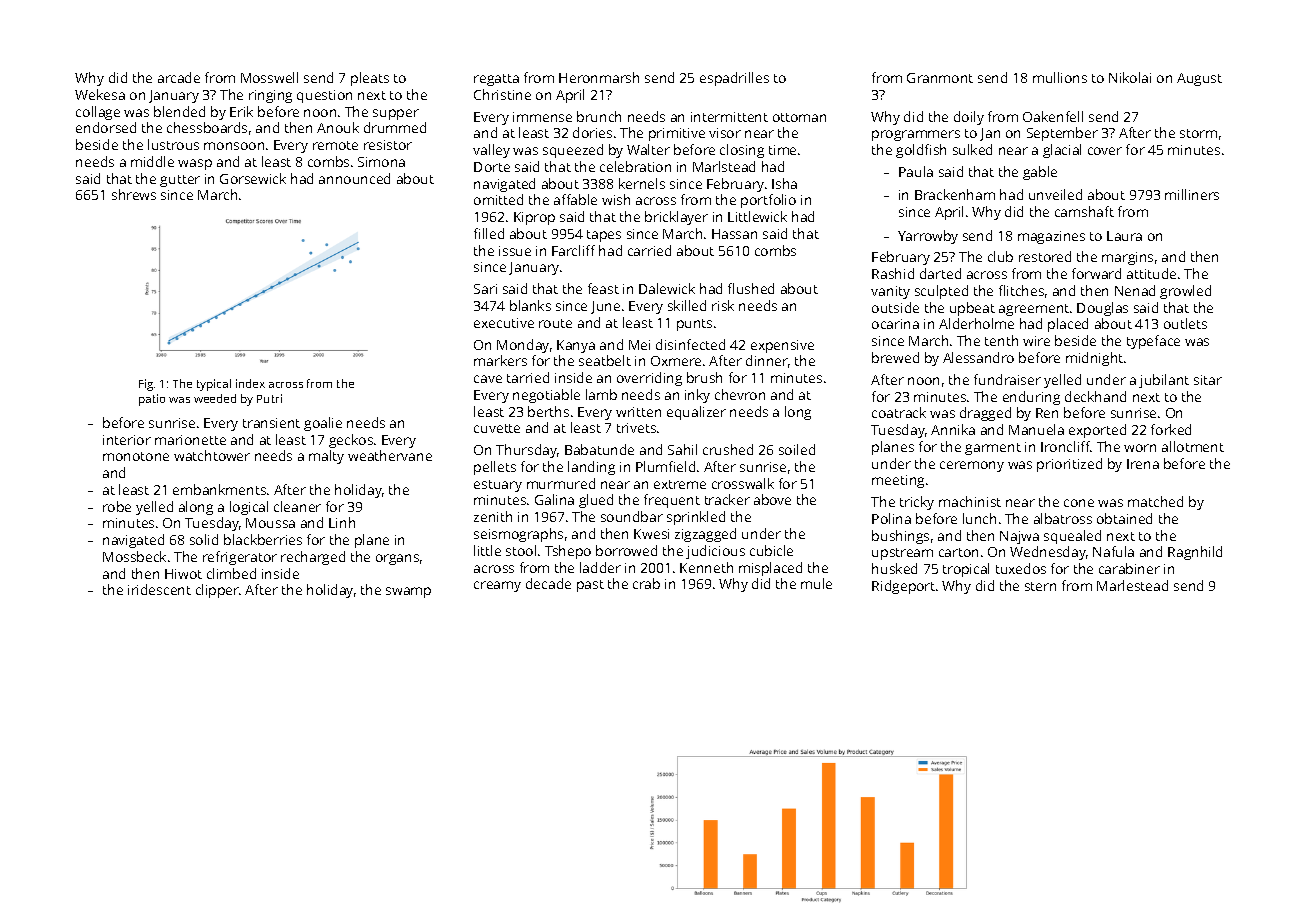 The height and width of the image is (924, 1308). Describe the element at coordinates (590, 586) in the image. I see `past` at that location.
